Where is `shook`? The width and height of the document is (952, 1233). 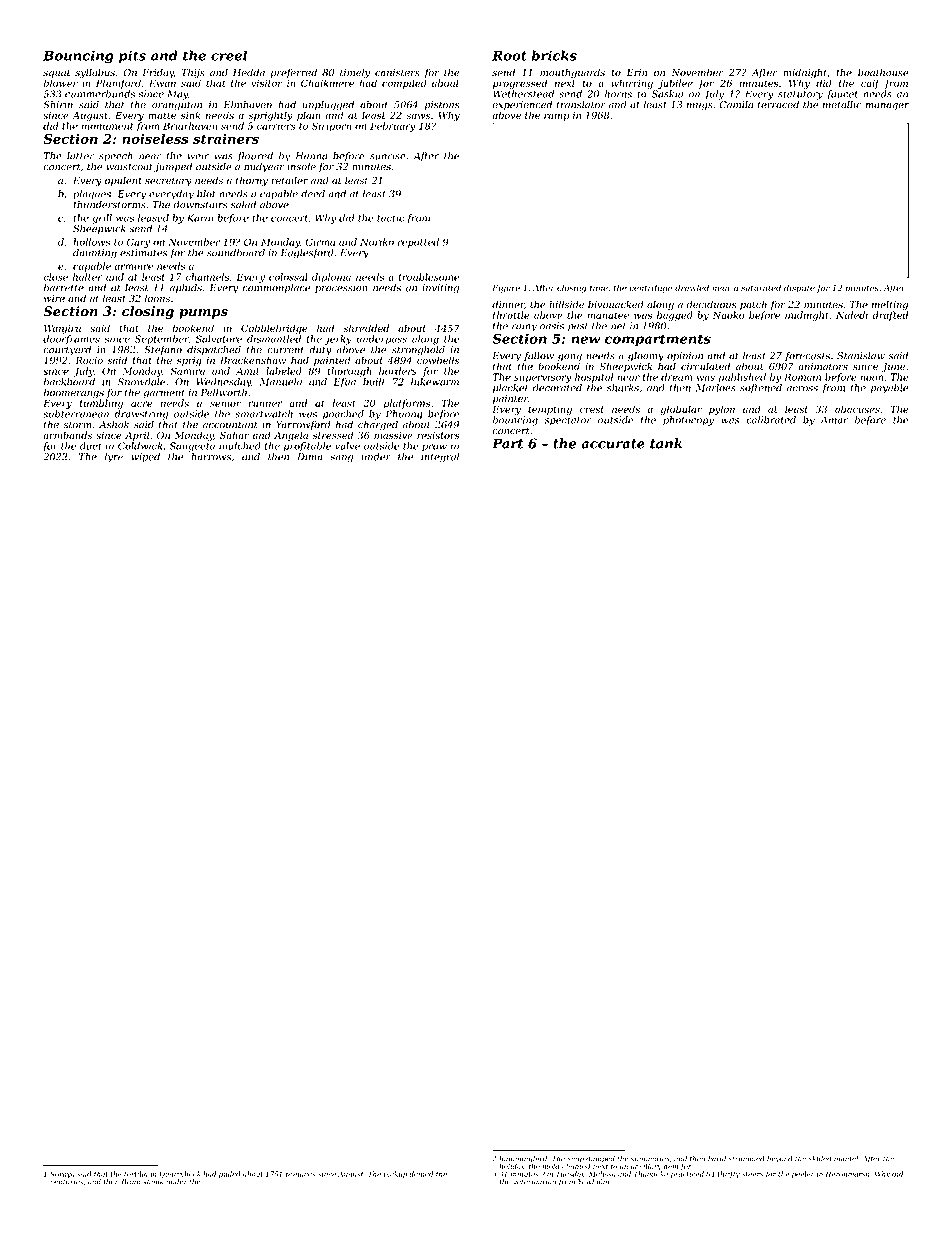 shook is located at coordinates (153, 1182).
